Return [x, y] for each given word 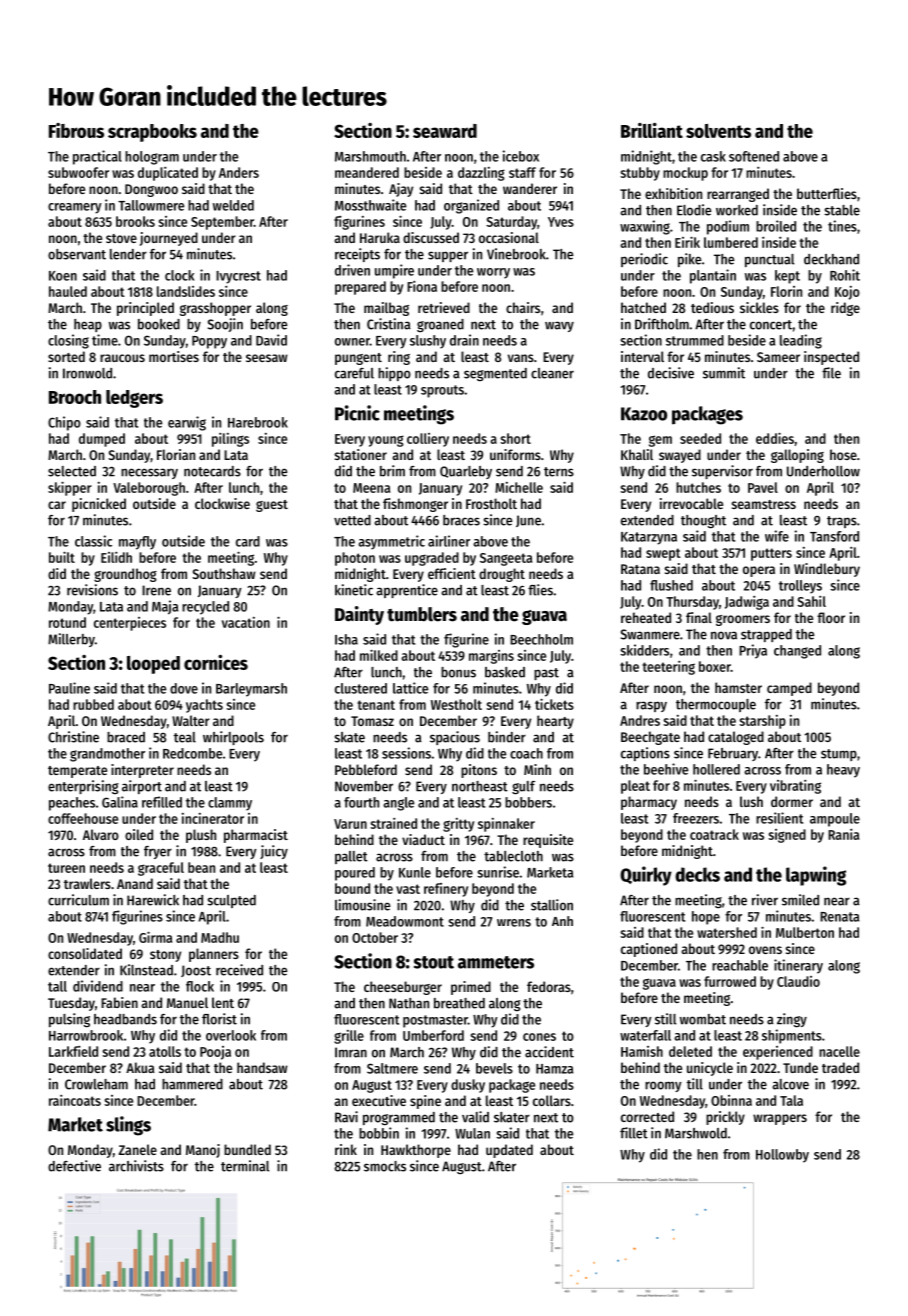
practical [97, 157]
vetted [352, 520]
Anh [562, 921]
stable [842, 210]
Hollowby [782, 1156]
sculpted [231, 901]
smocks [385, 1166]
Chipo [64, 423]
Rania [843, 834]
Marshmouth [370, 156]
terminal [245, 1166]
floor [831, 617]
